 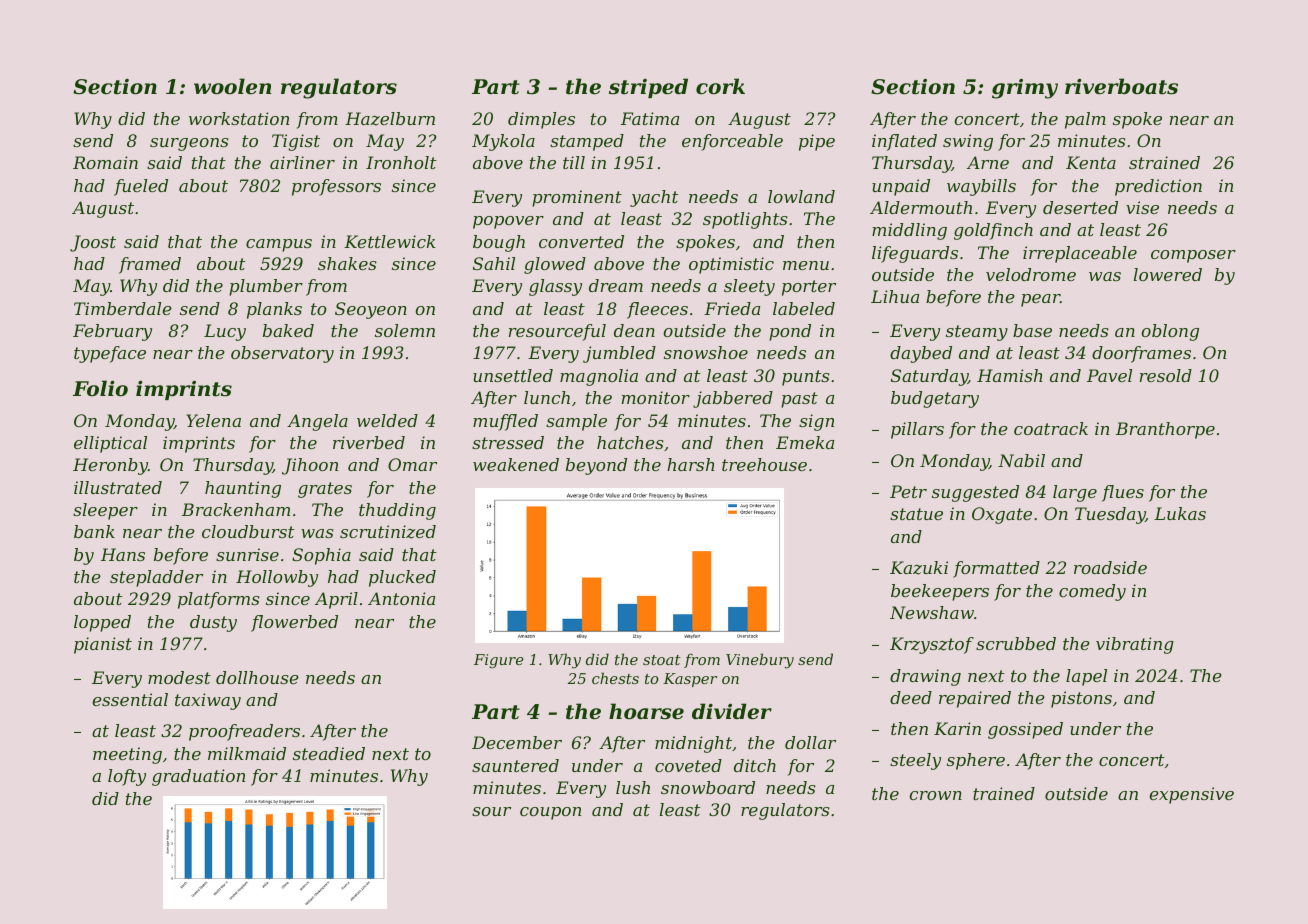 What do you see at coordinates (555, 287) in the screenshot?
I see `glassy` at bounding box center [555, 287].
